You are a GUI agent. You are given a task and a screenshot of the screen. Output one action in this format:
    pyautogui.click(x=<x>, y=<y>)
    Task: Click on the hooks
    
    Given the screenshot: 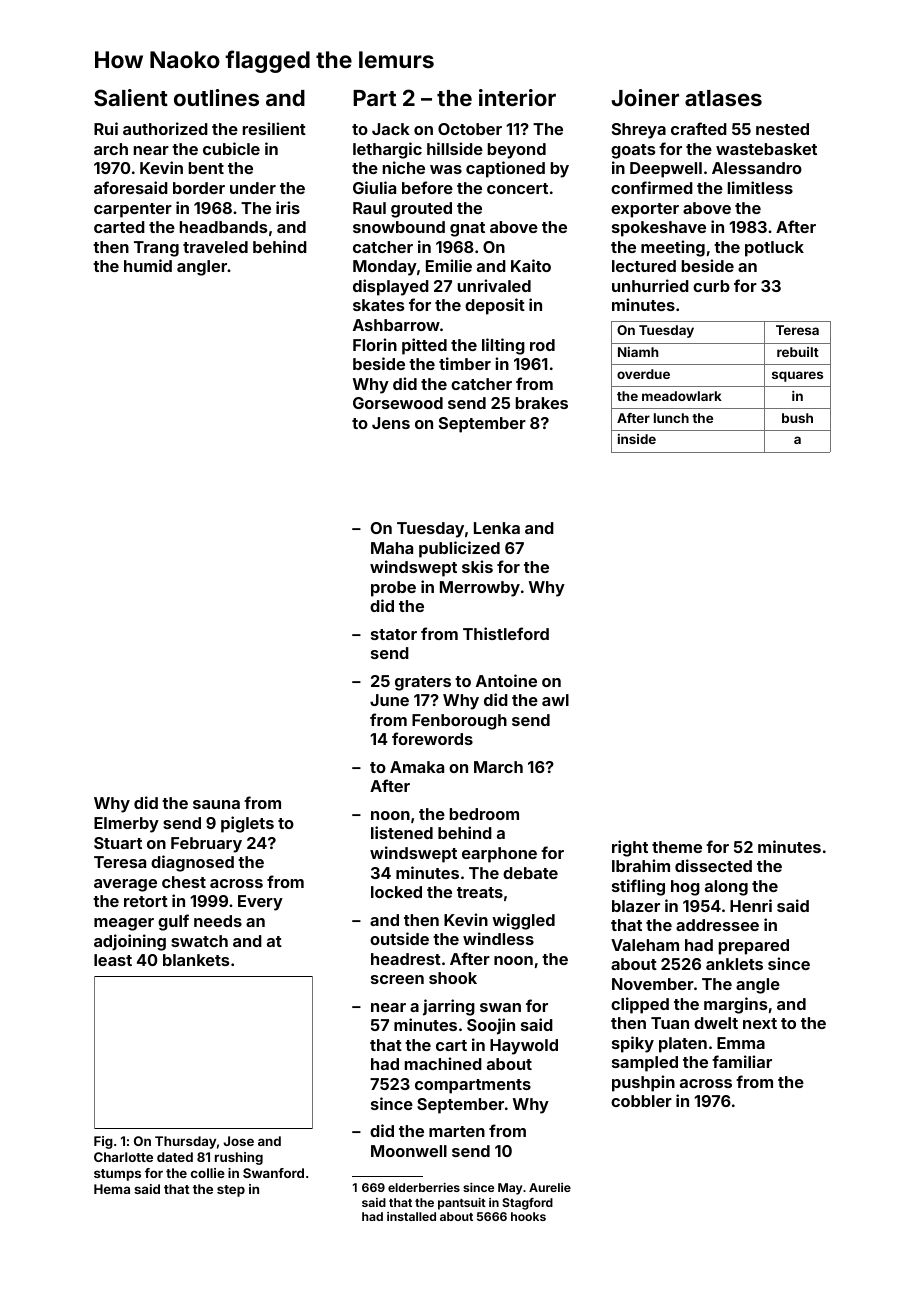 What is the action you would take?
    pyautogui.click(x=528, y=1216)
